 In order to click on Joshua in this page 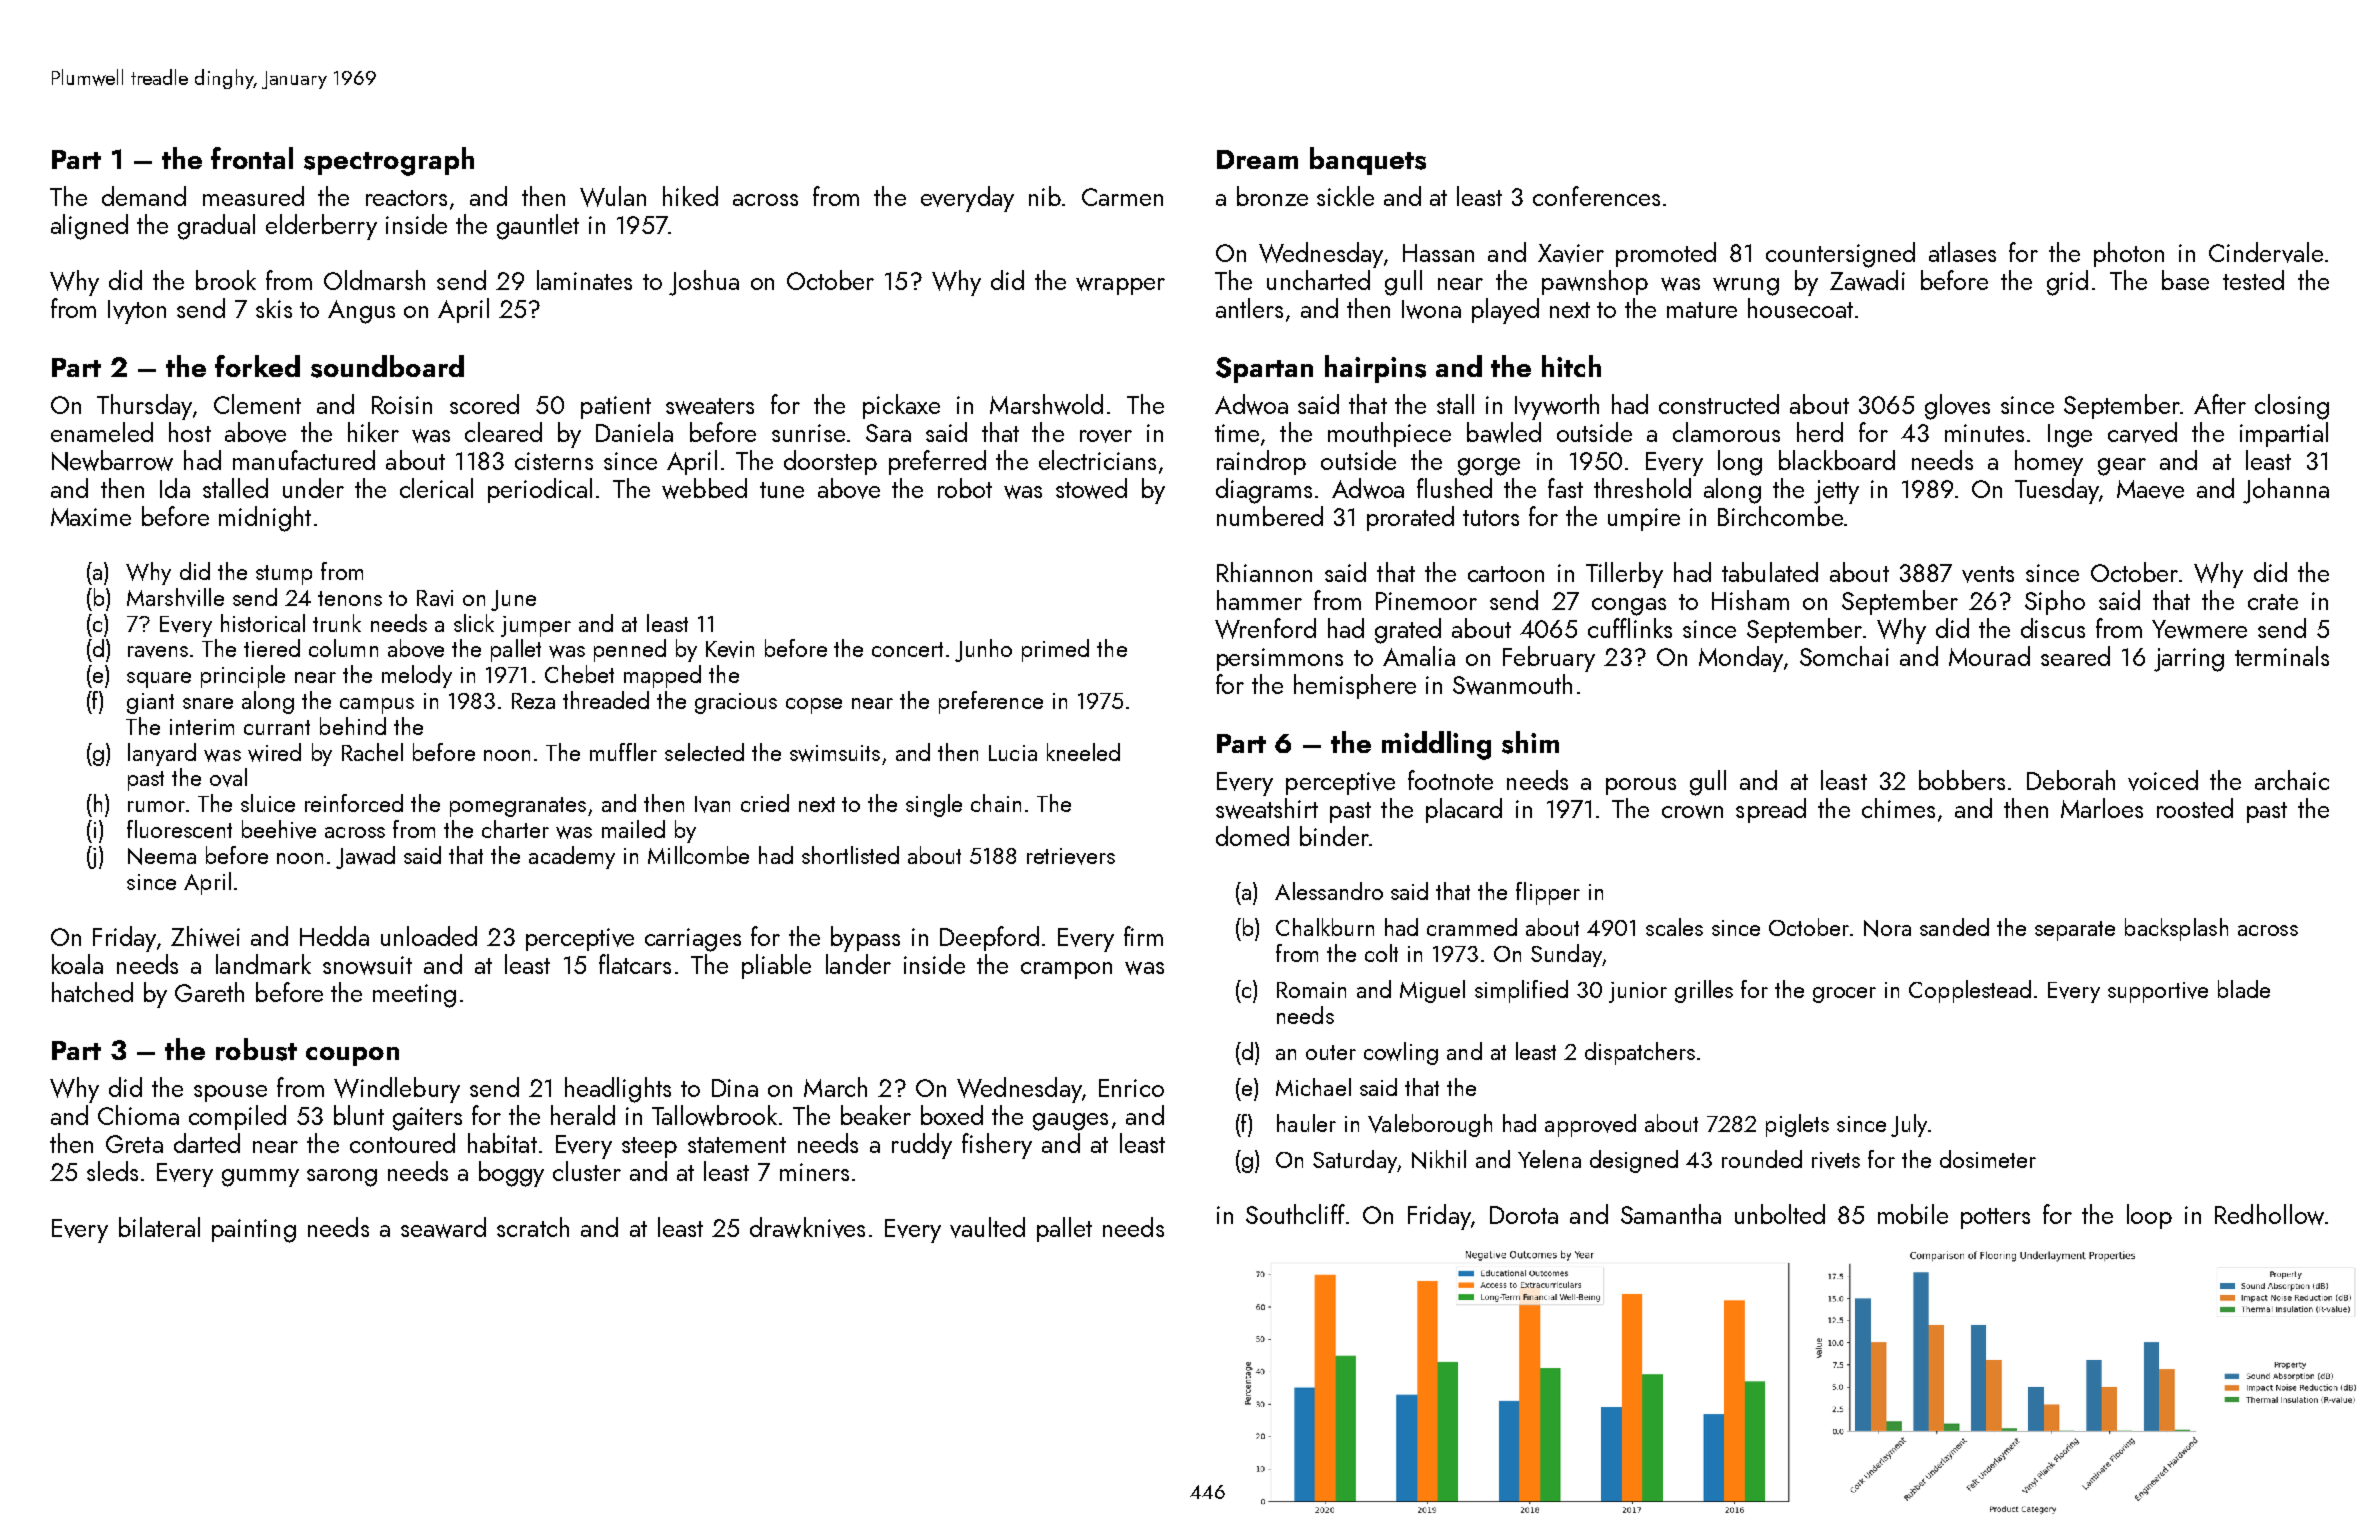, I will do `click(704, 283)`.
